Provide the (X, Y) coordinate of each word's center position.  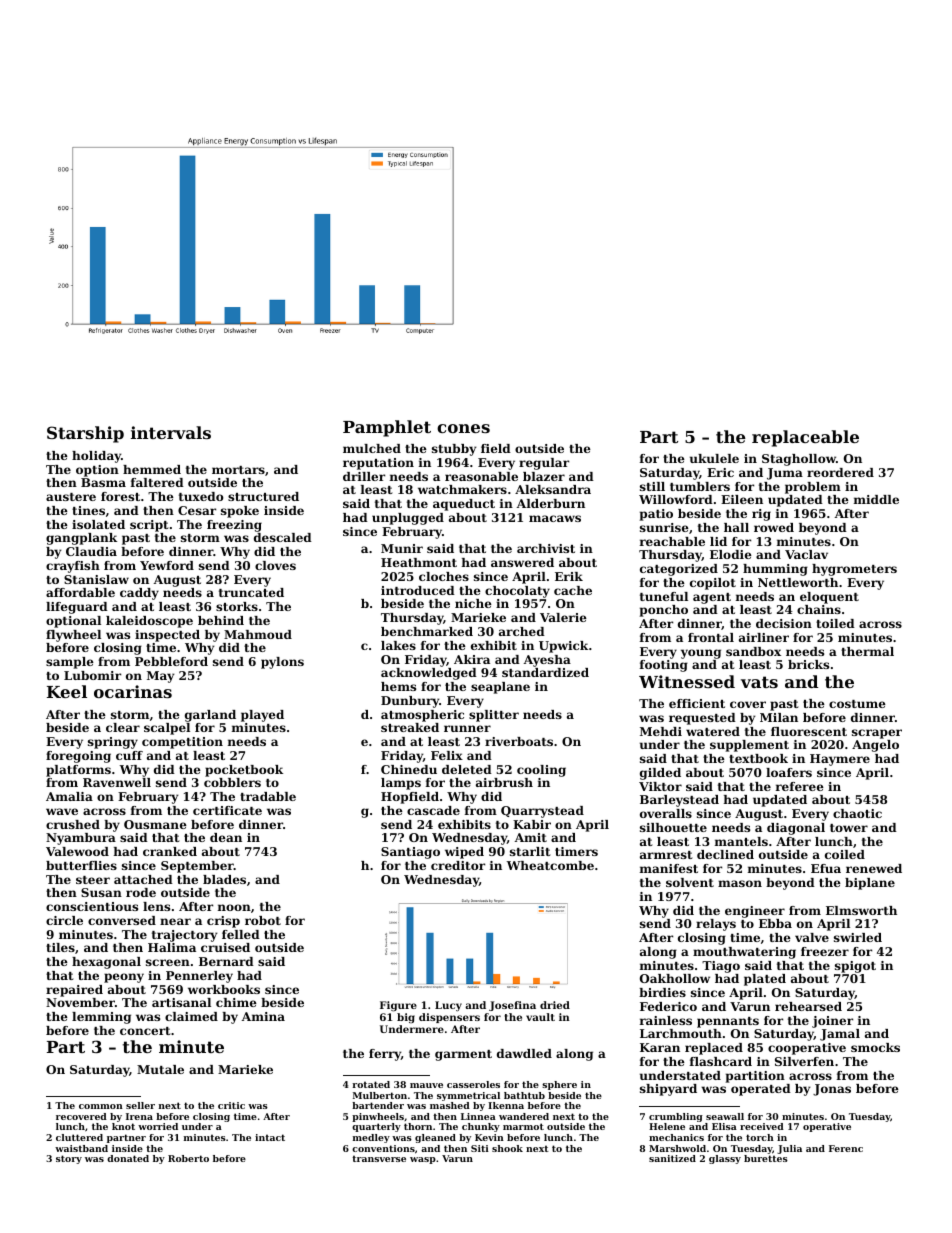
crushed (73, 824)
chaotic (857, 813)
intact (270, 1137)
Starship (85, 434)
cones (463, 428)
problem (813, 488)
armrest (666, 855)
